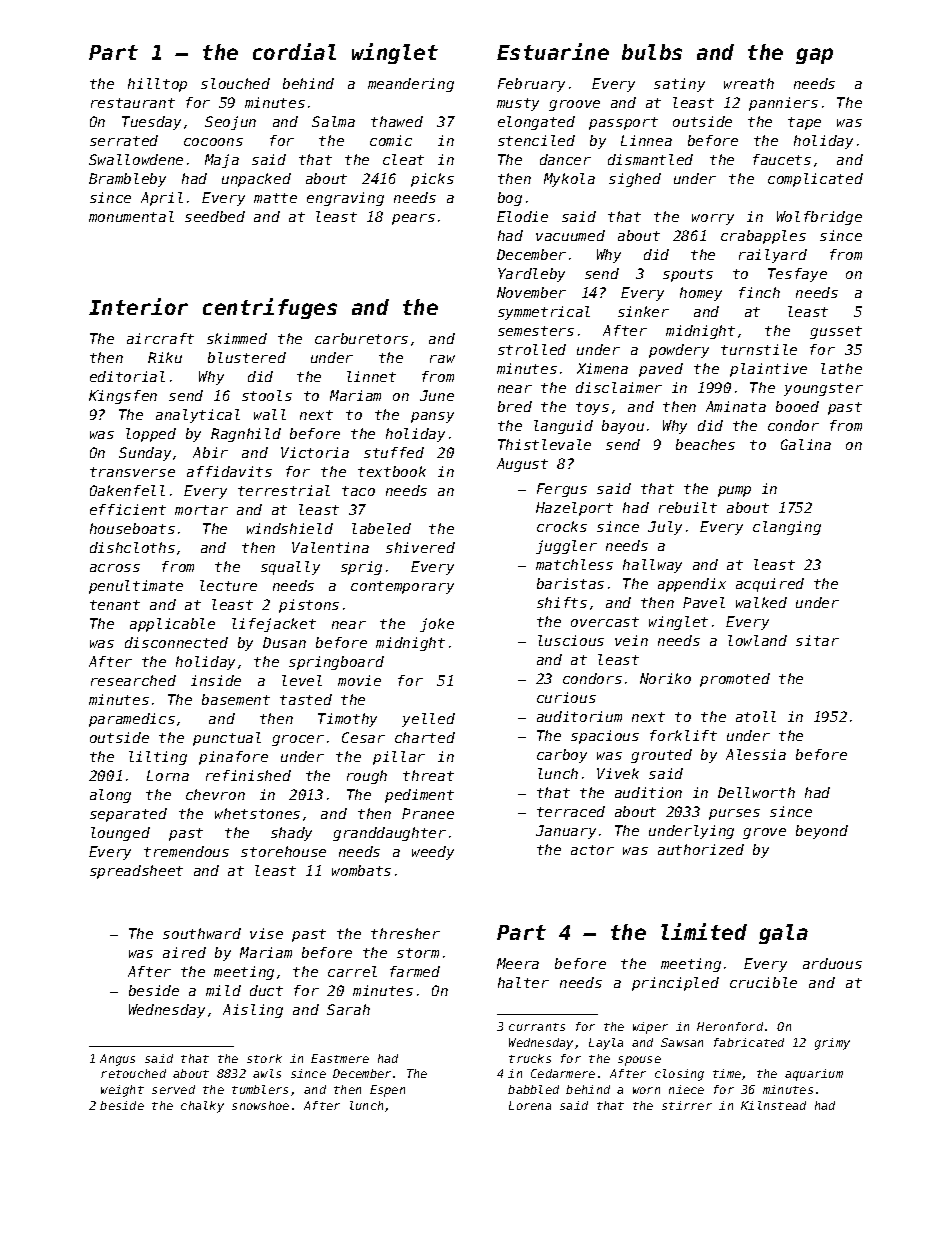 This document has width=952, height=1233. I want to click on complicated, so click(815, 180).
